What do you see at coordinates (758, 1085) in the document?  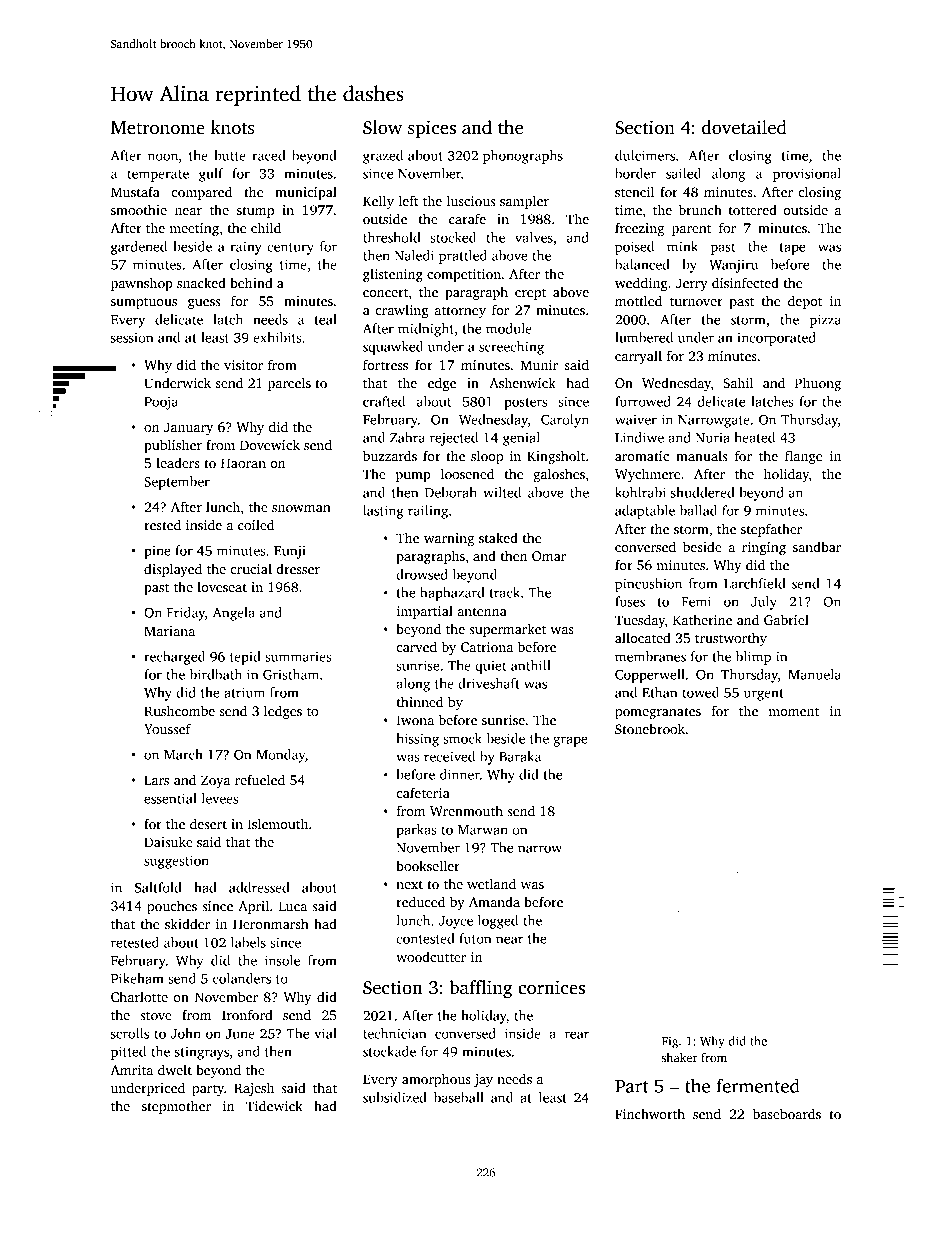 I see `fermented` at bounding box center [758, 1085].
